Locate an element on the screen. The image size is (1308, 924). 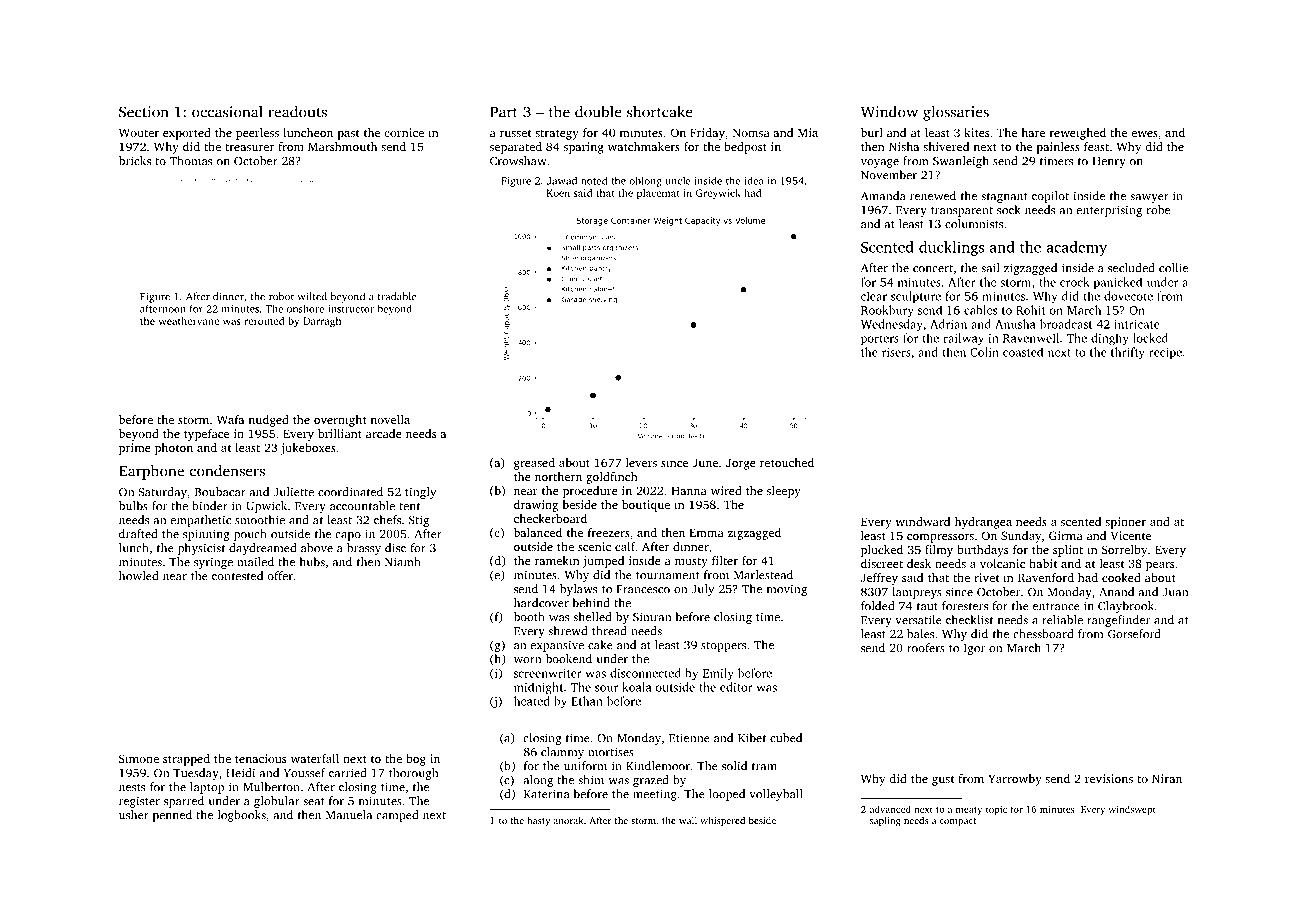
binder is located at coordinates (210, 506).
